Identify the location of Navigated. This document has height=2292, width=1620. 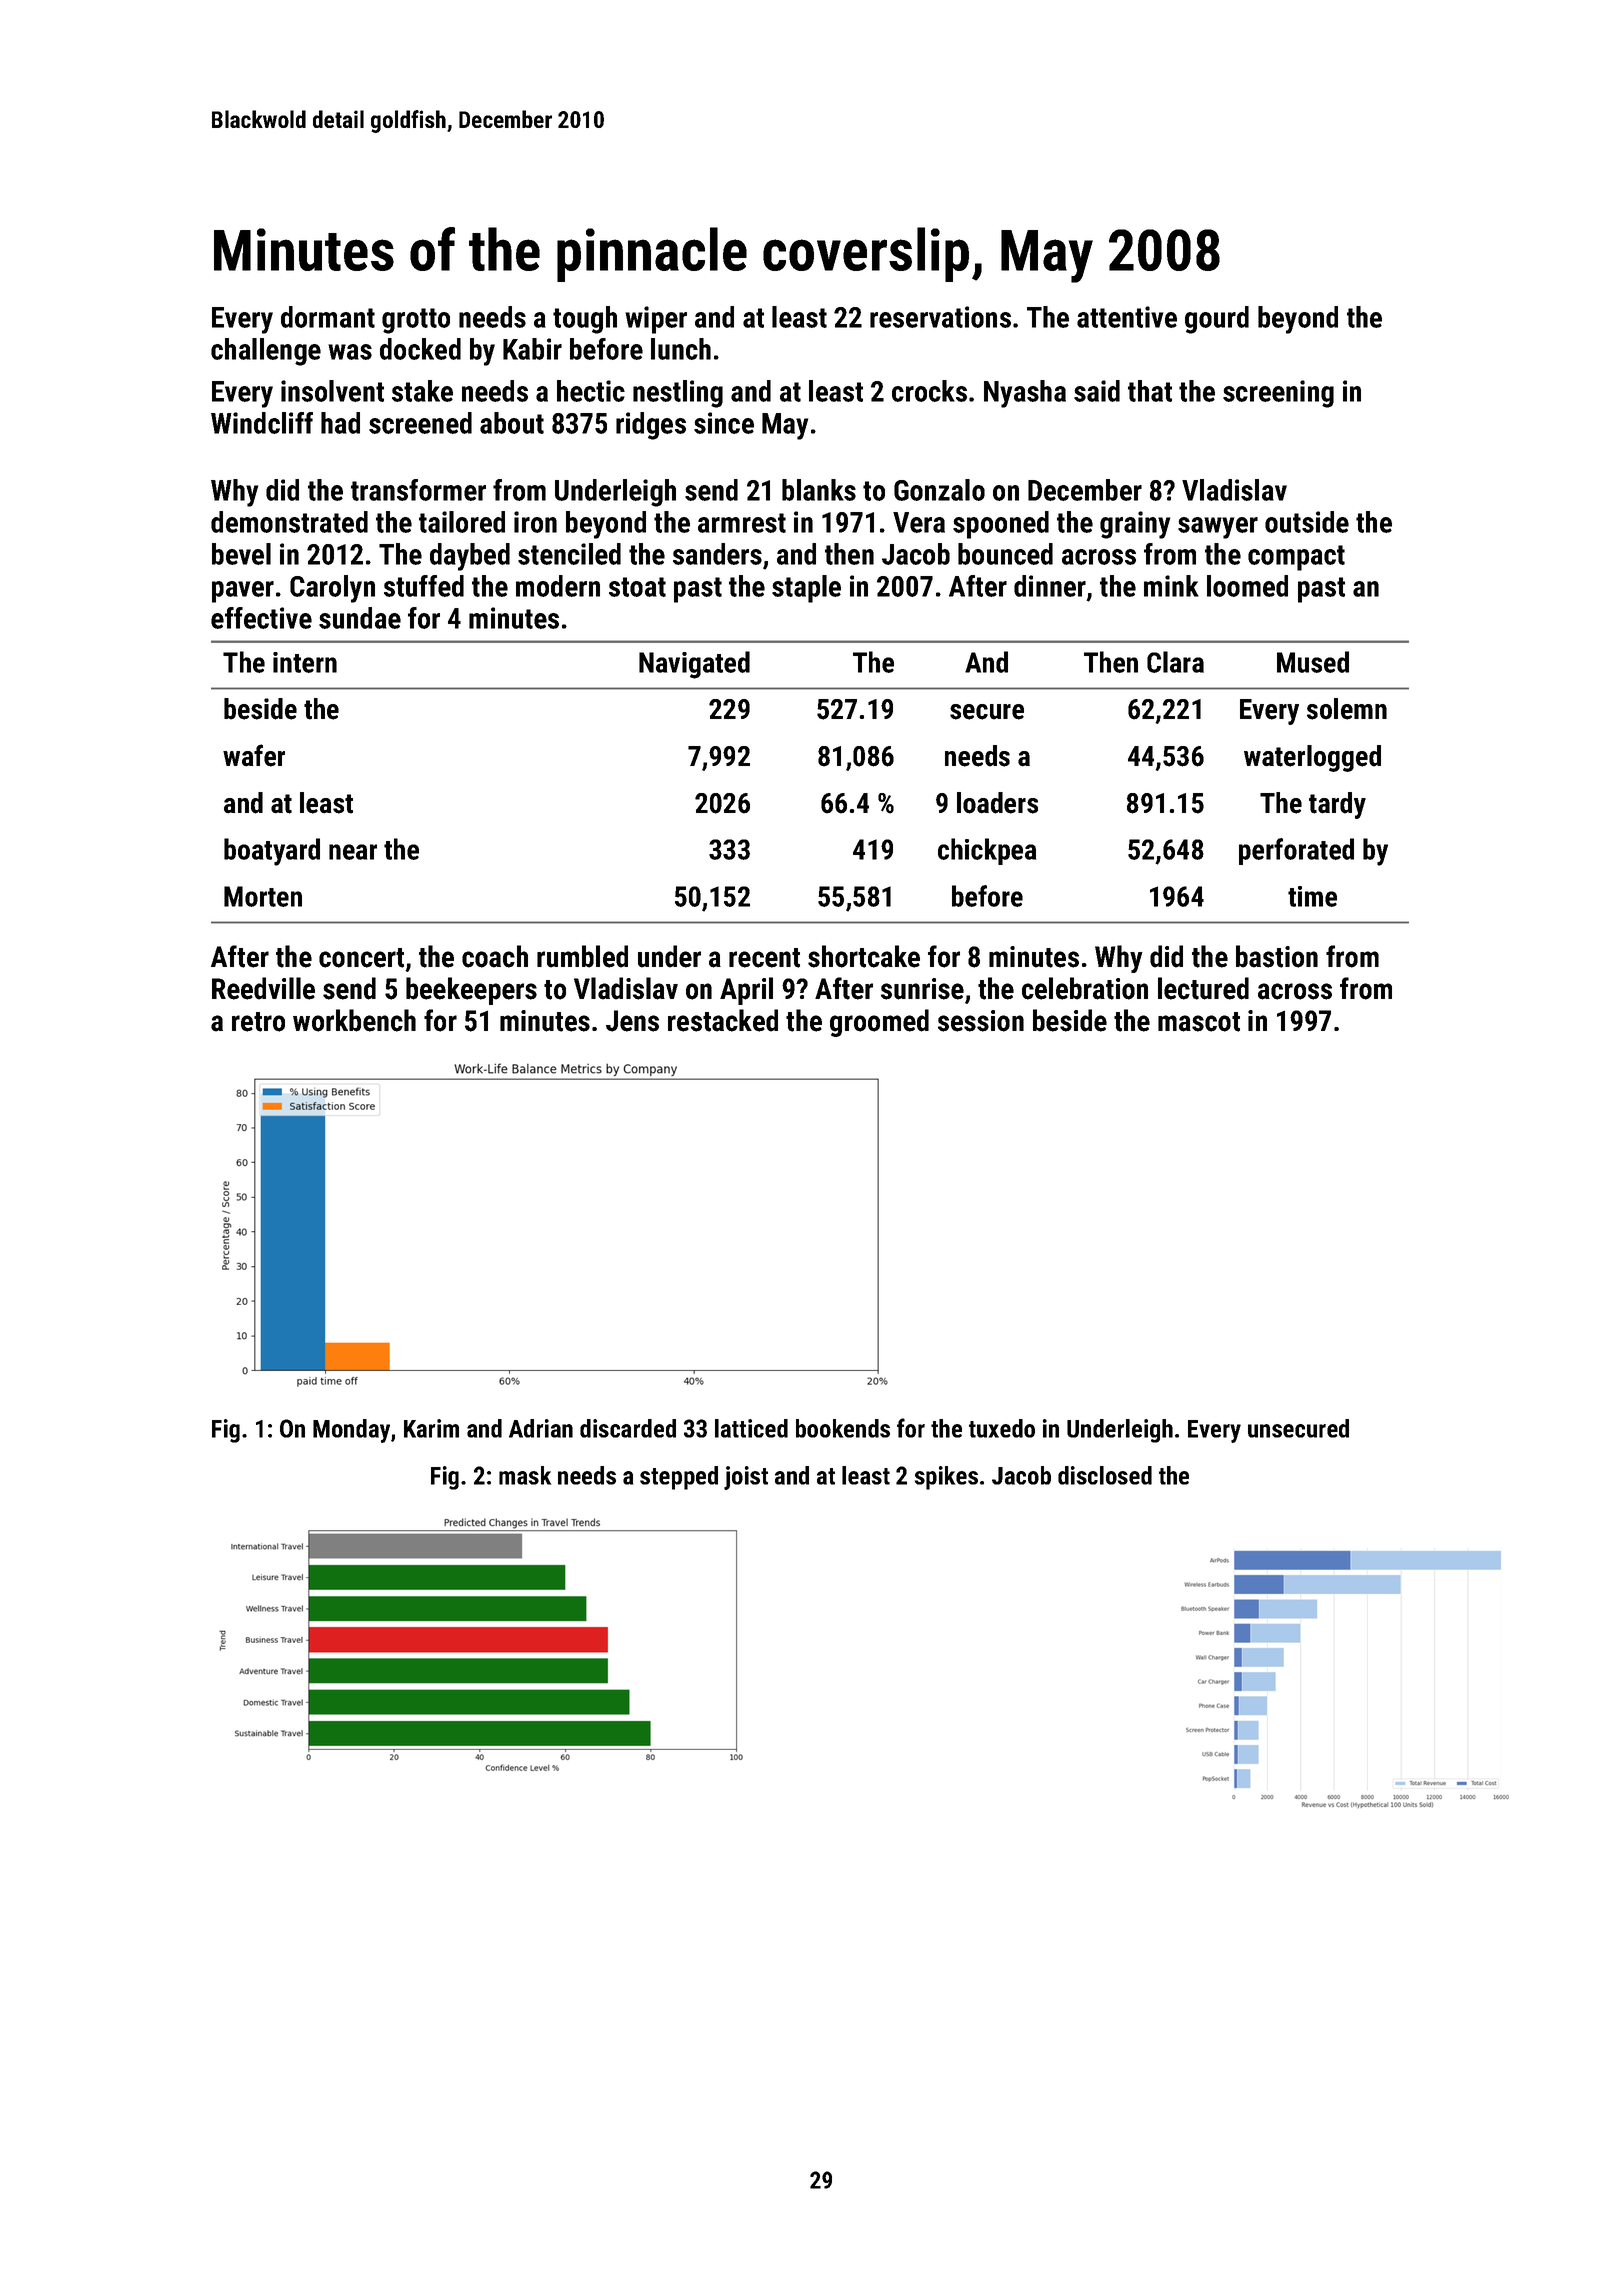
(694, 665).
